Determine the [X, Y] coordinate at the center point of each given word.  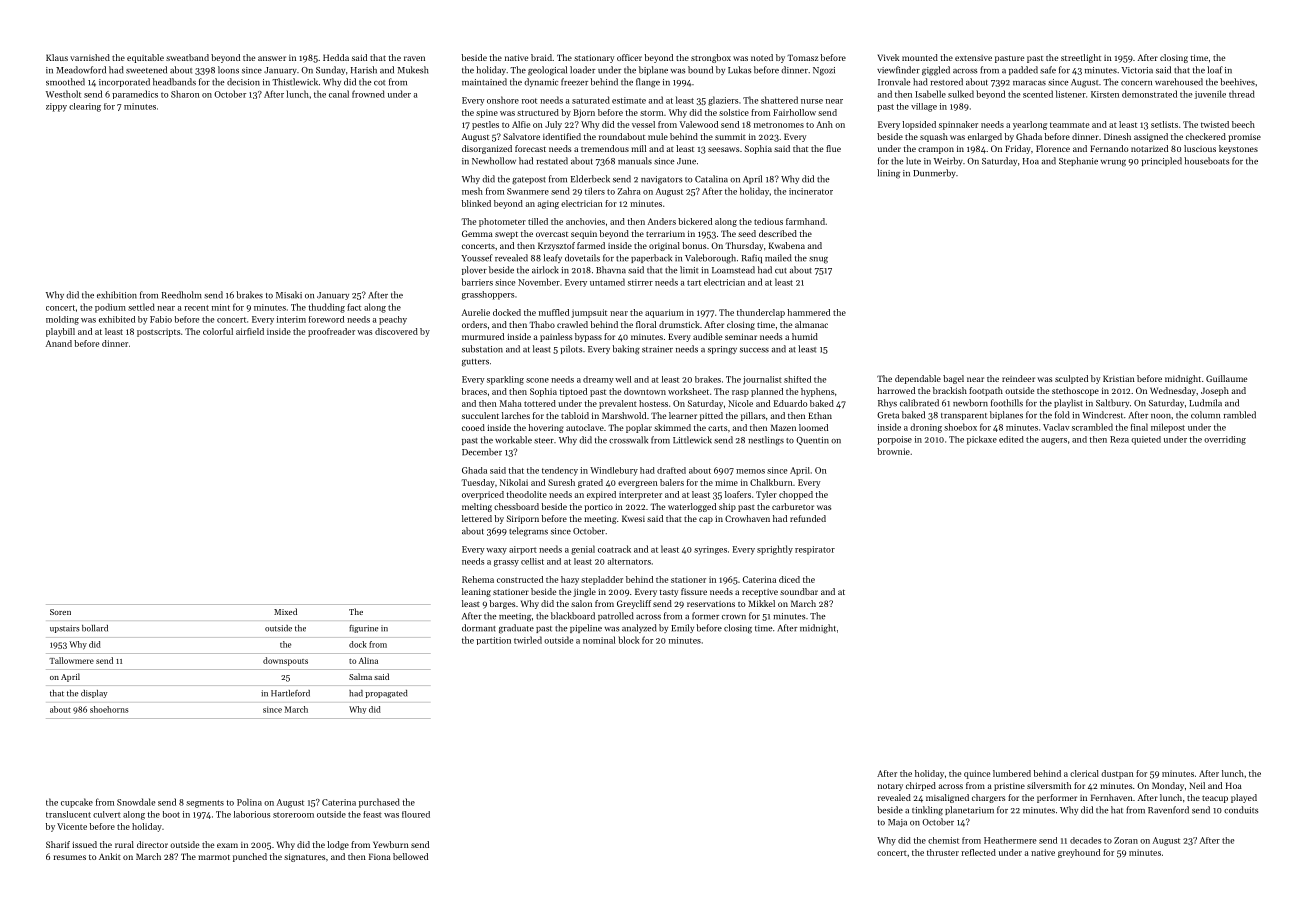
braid [541, 57]
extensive [973, 58]
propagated [386, 694]
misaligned [947, 798]
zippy [56, 107]
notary [890, 787]
